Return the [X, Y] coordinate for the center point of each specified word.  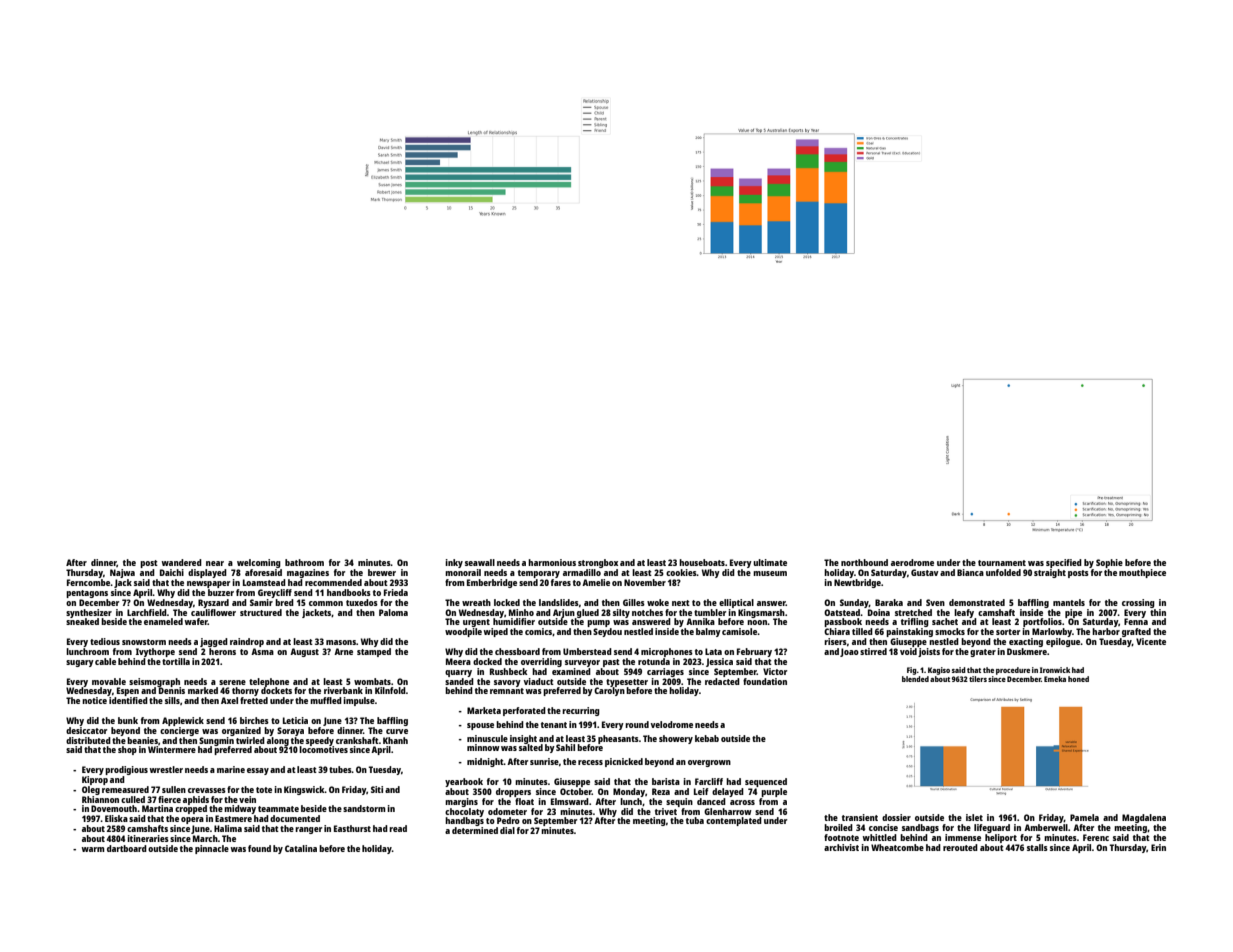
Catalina [301, 848]
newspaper [208, 584]
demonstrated [977, 602]
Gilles [634, 602]
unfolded [1003, 572]
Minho [521, 612]
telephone [269, 682]
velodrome [672, 724]
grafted [1136, 632]
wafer [196, 621]
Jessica [719, 662]
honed [1078, 679]
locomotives [323, 749]
